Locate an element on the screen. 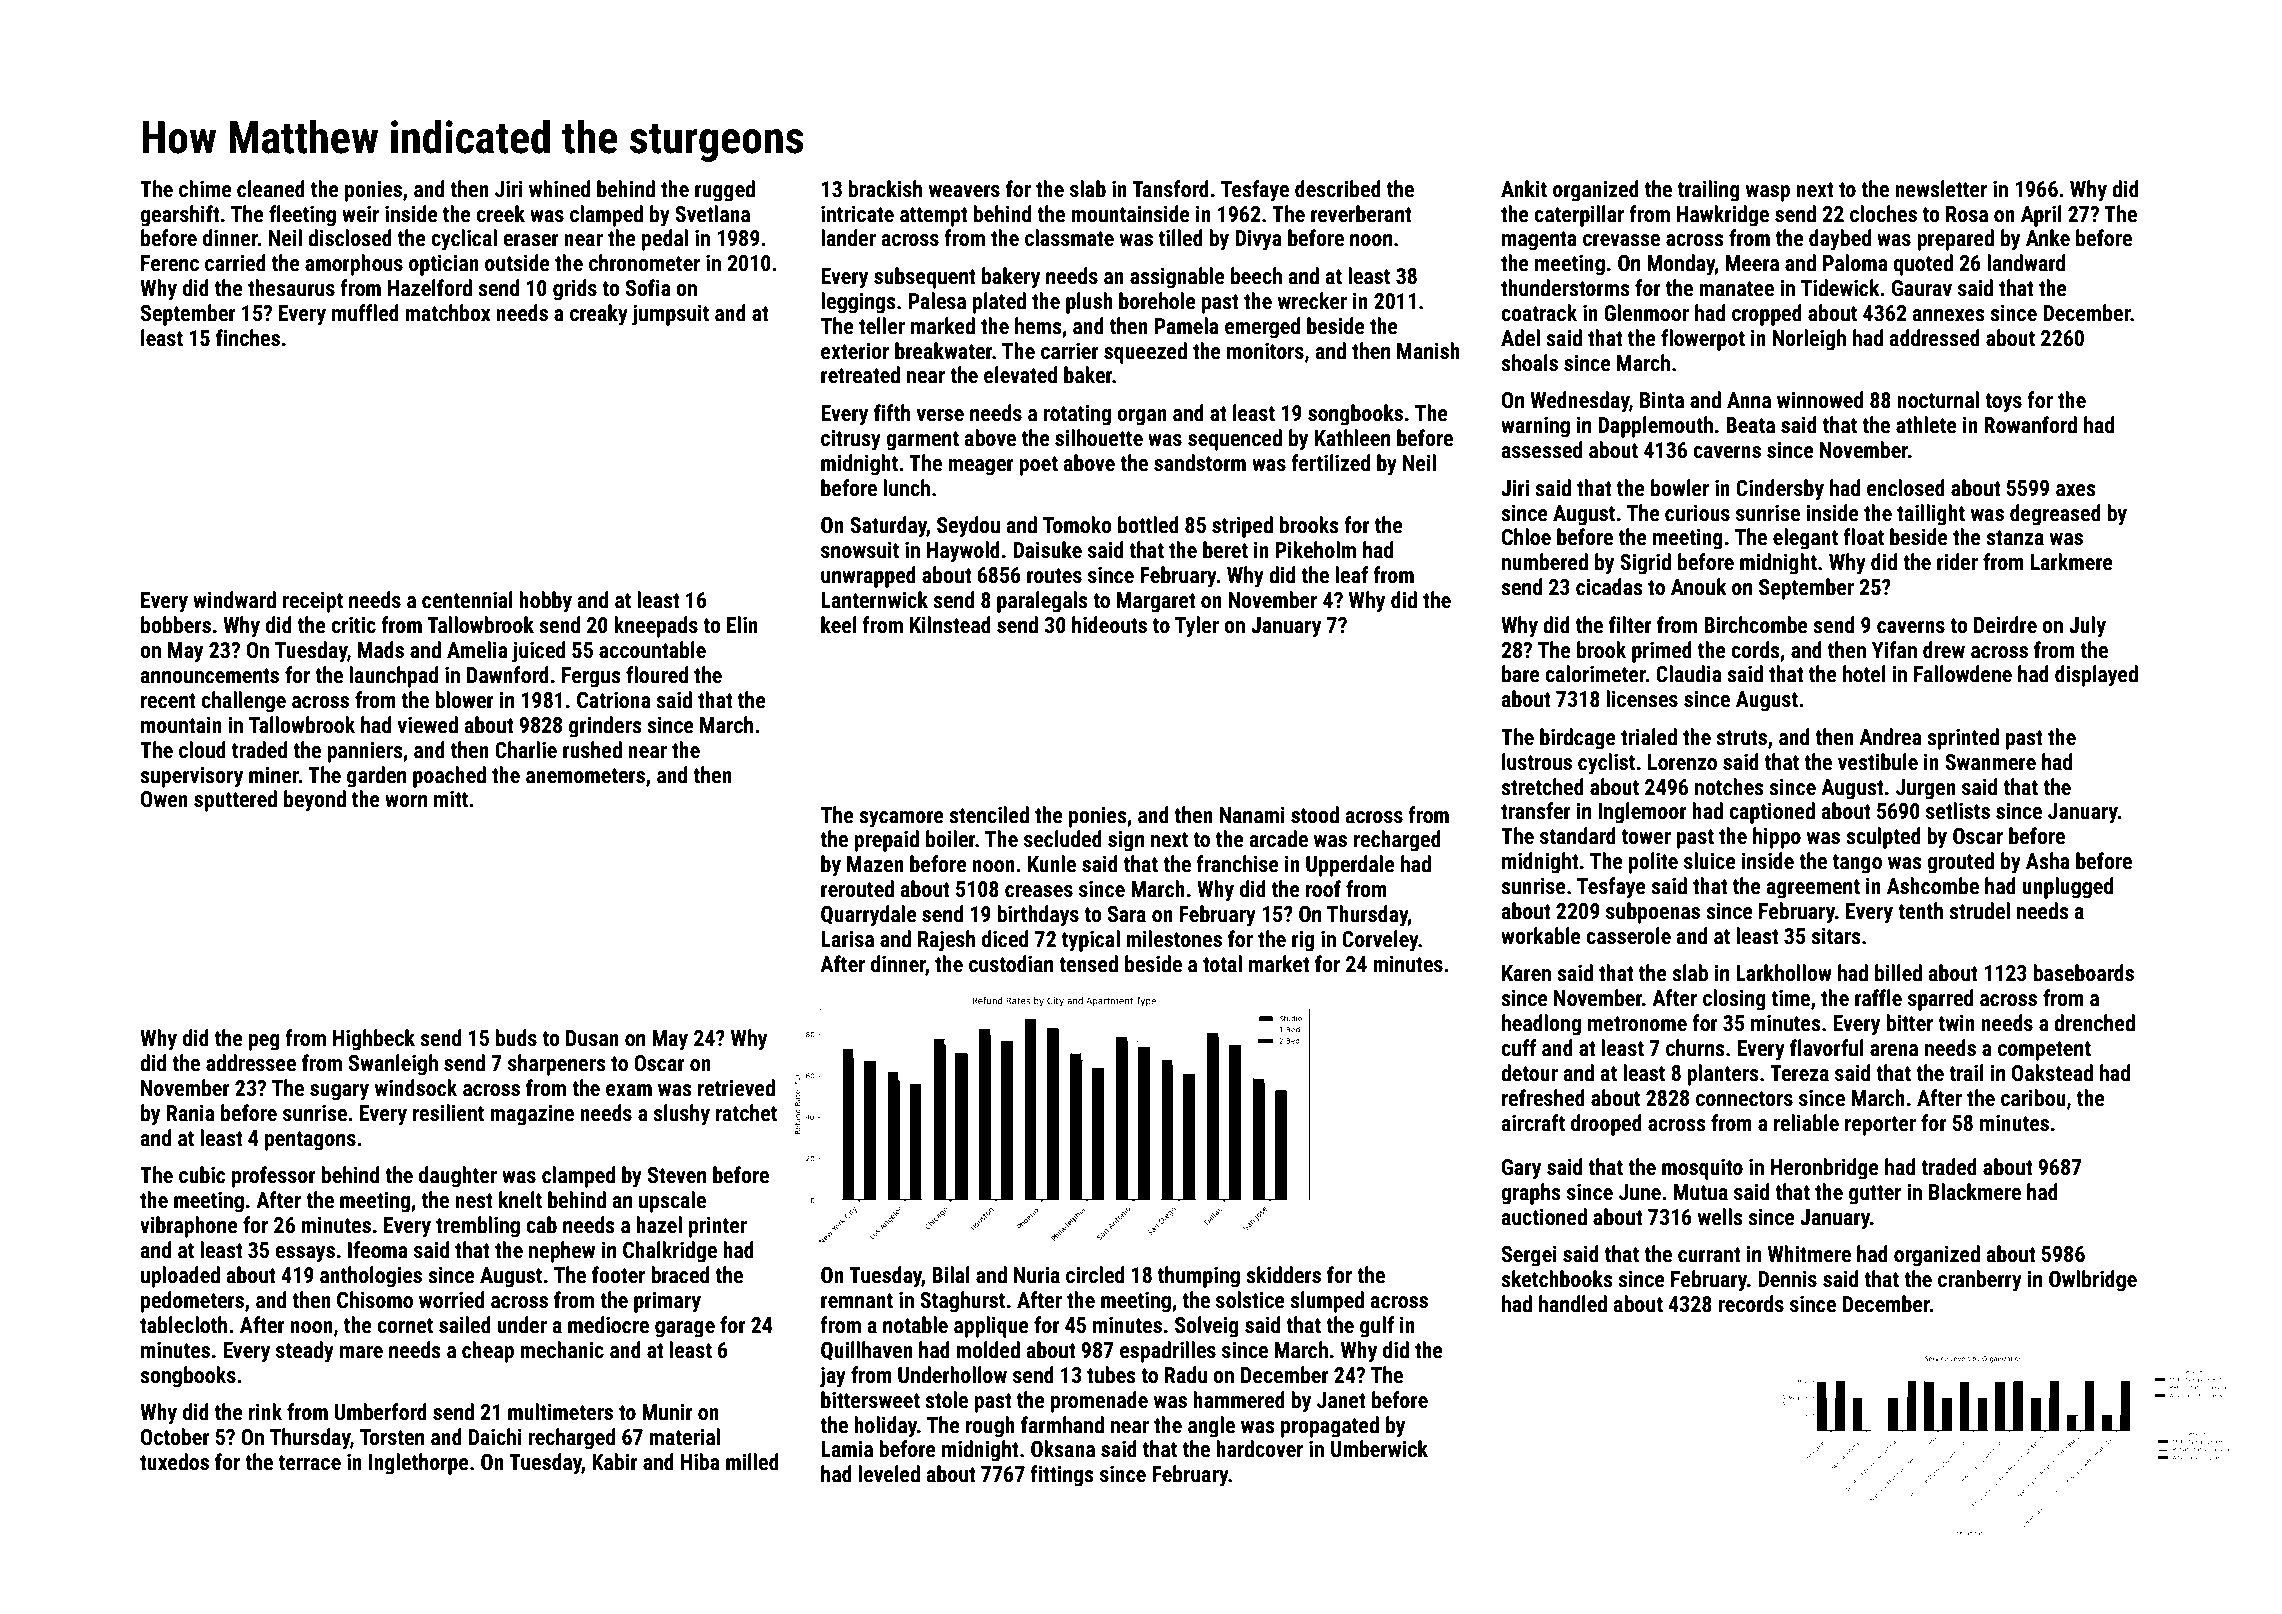 The image size is (2282, 1614). keel is located at coordinates (839, 625).
